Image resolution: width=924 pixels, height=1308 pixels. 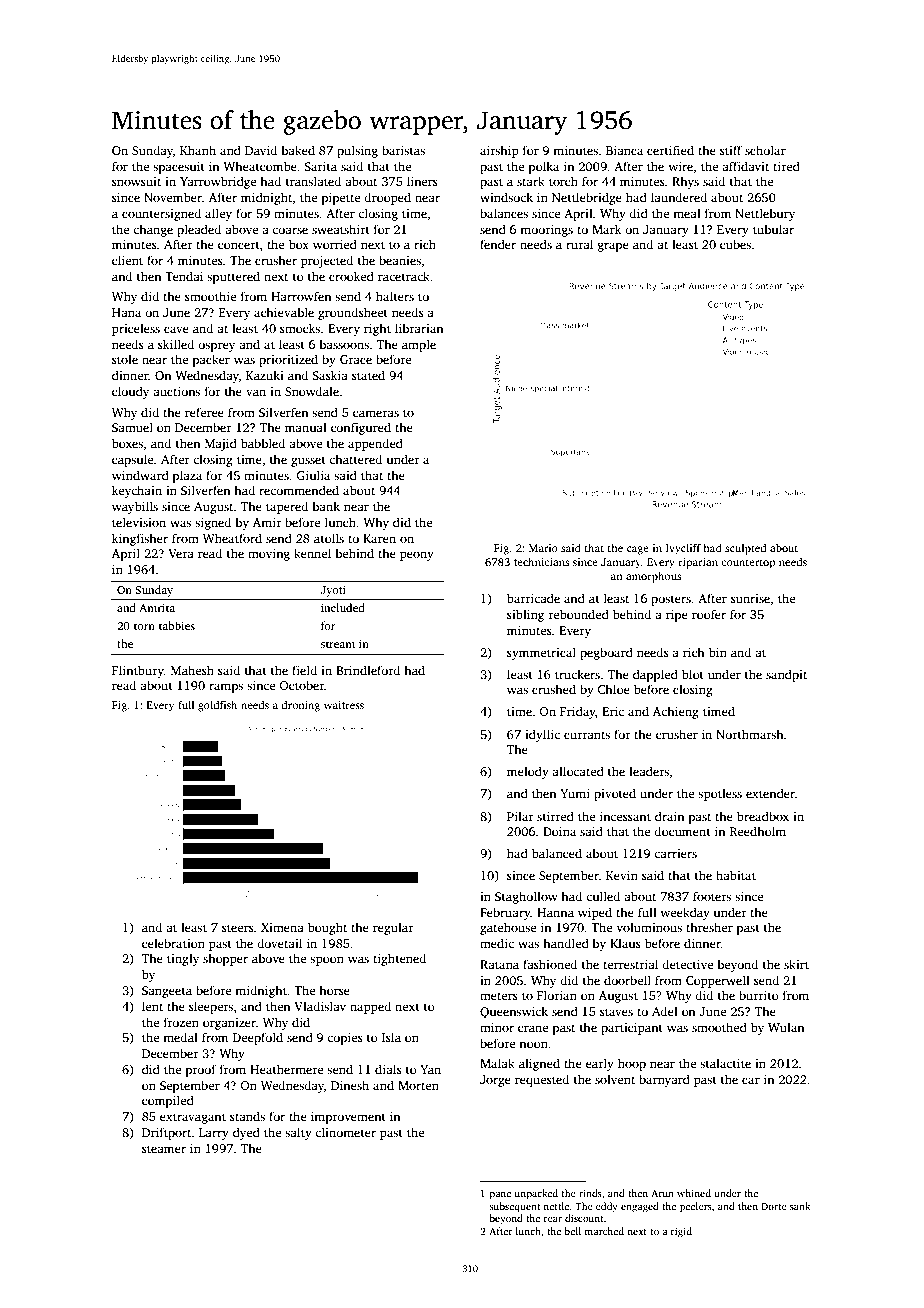 What do you see at coordinates (300, 706) in the page?
I see `droning` at bounding box center [300, 706].
